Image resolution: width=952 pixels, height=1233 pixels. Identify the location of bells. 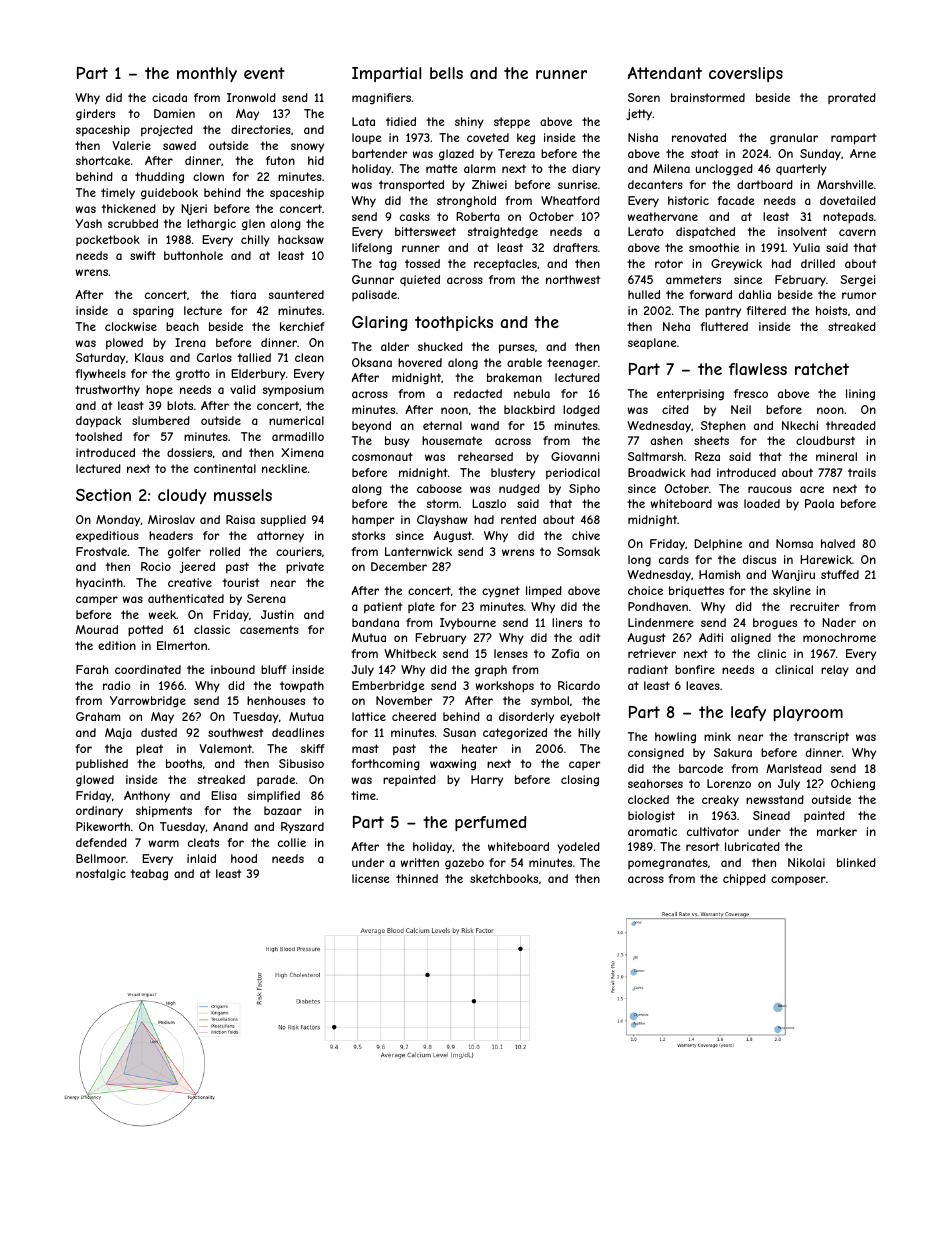
(446, 73).
